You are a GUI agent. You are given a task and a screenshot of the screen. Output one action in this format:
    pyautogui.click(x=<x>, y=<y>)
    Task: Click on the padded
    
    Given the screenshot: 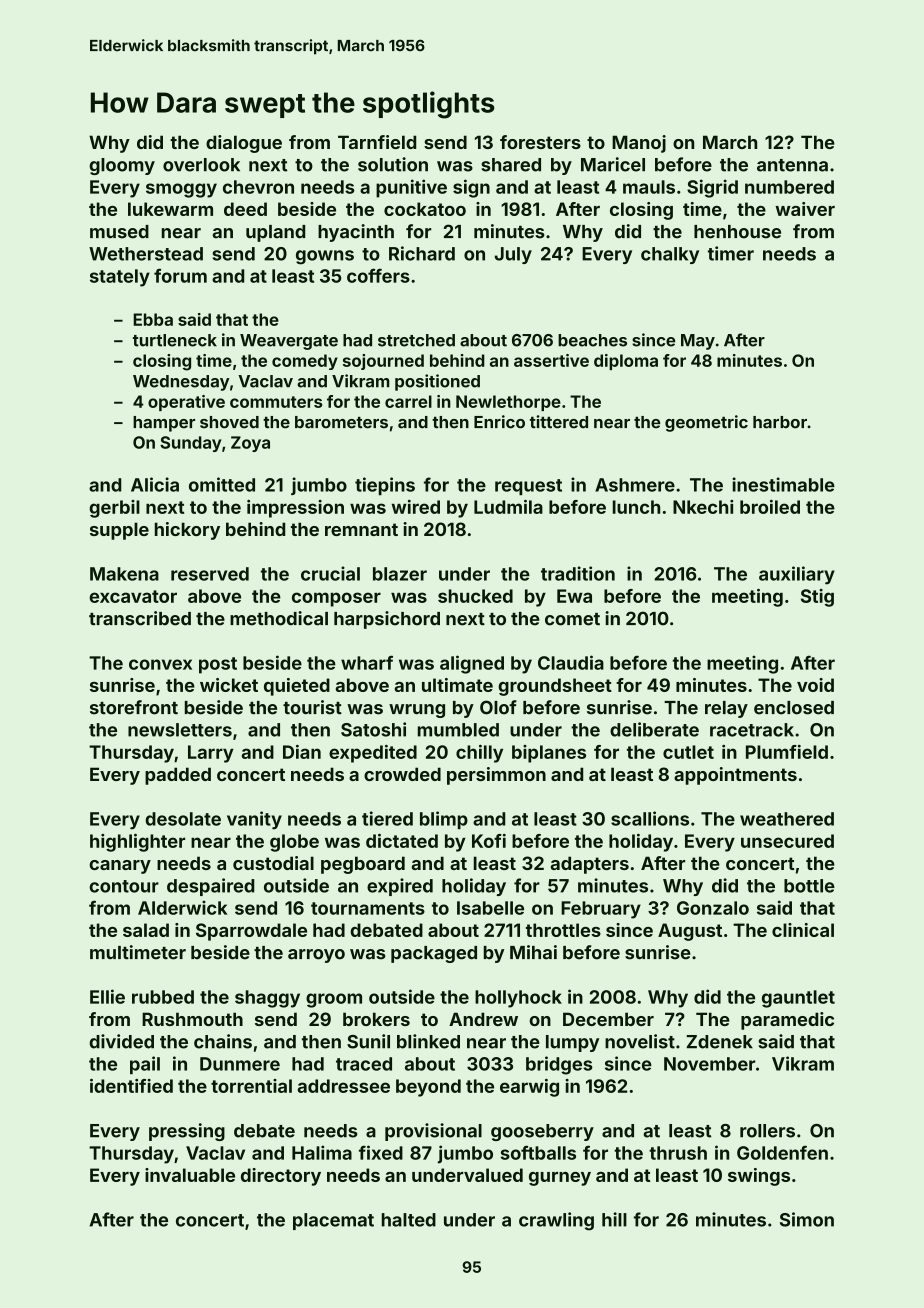 What is the action you would take?
    pyautogui.click(x=178, y=776)
